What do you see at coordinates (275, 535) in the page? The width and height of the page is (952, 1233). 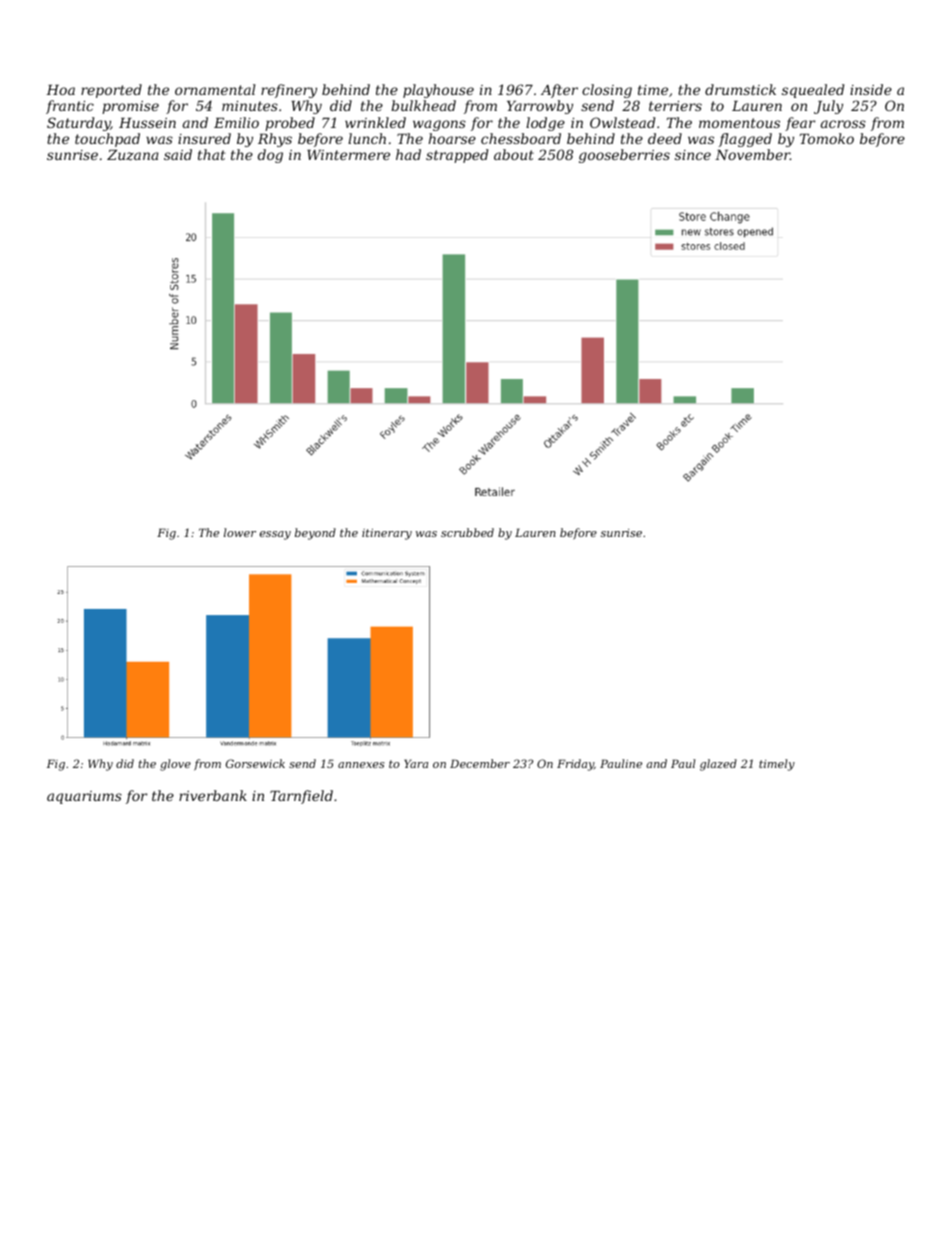 I see `essay` at bounding box center [275, 535].
